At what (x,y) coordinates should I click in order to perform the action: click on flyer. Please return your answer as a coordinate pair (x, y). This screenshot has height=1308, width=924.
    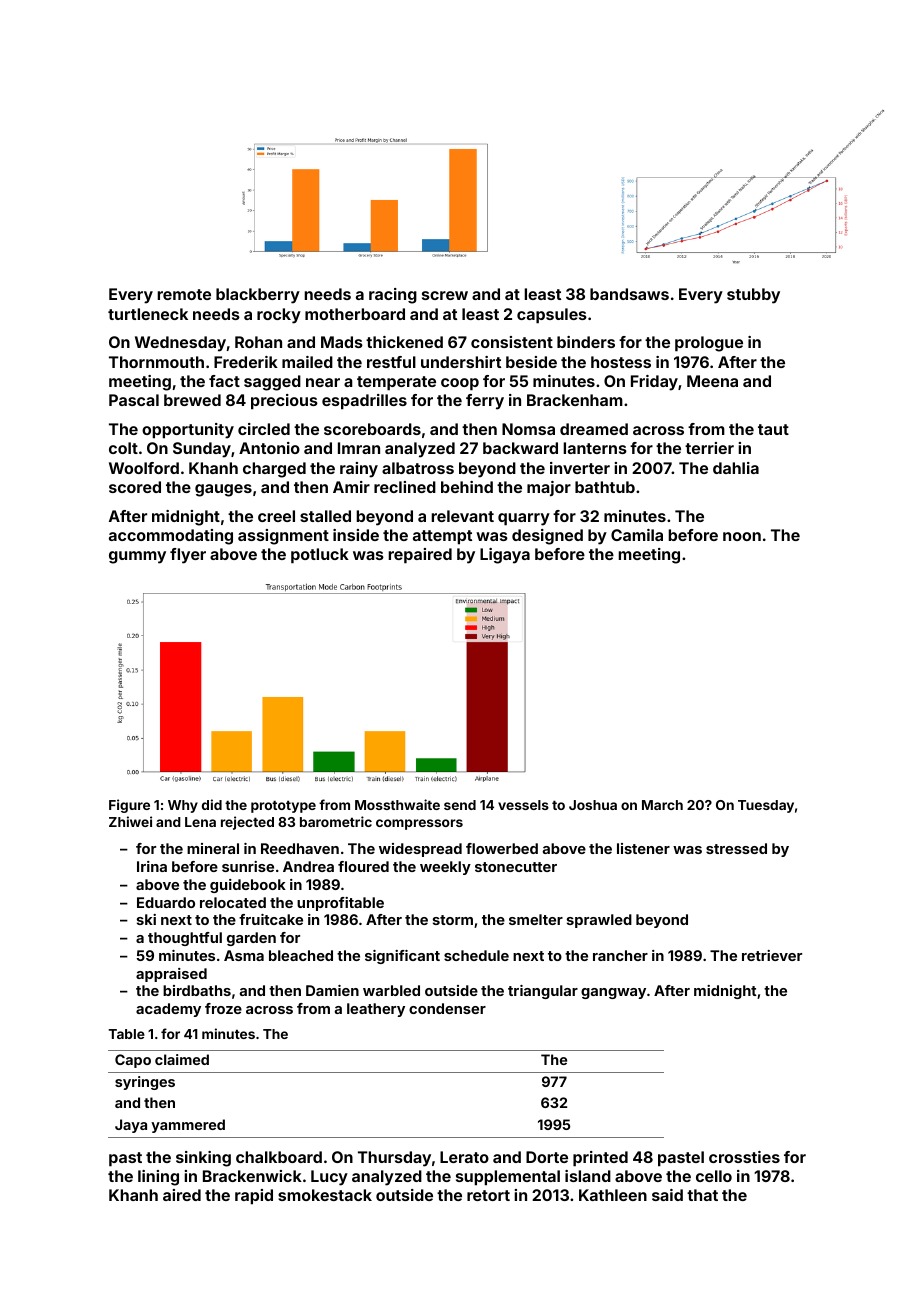
    Looking at the image, I should click on (188, 556).
